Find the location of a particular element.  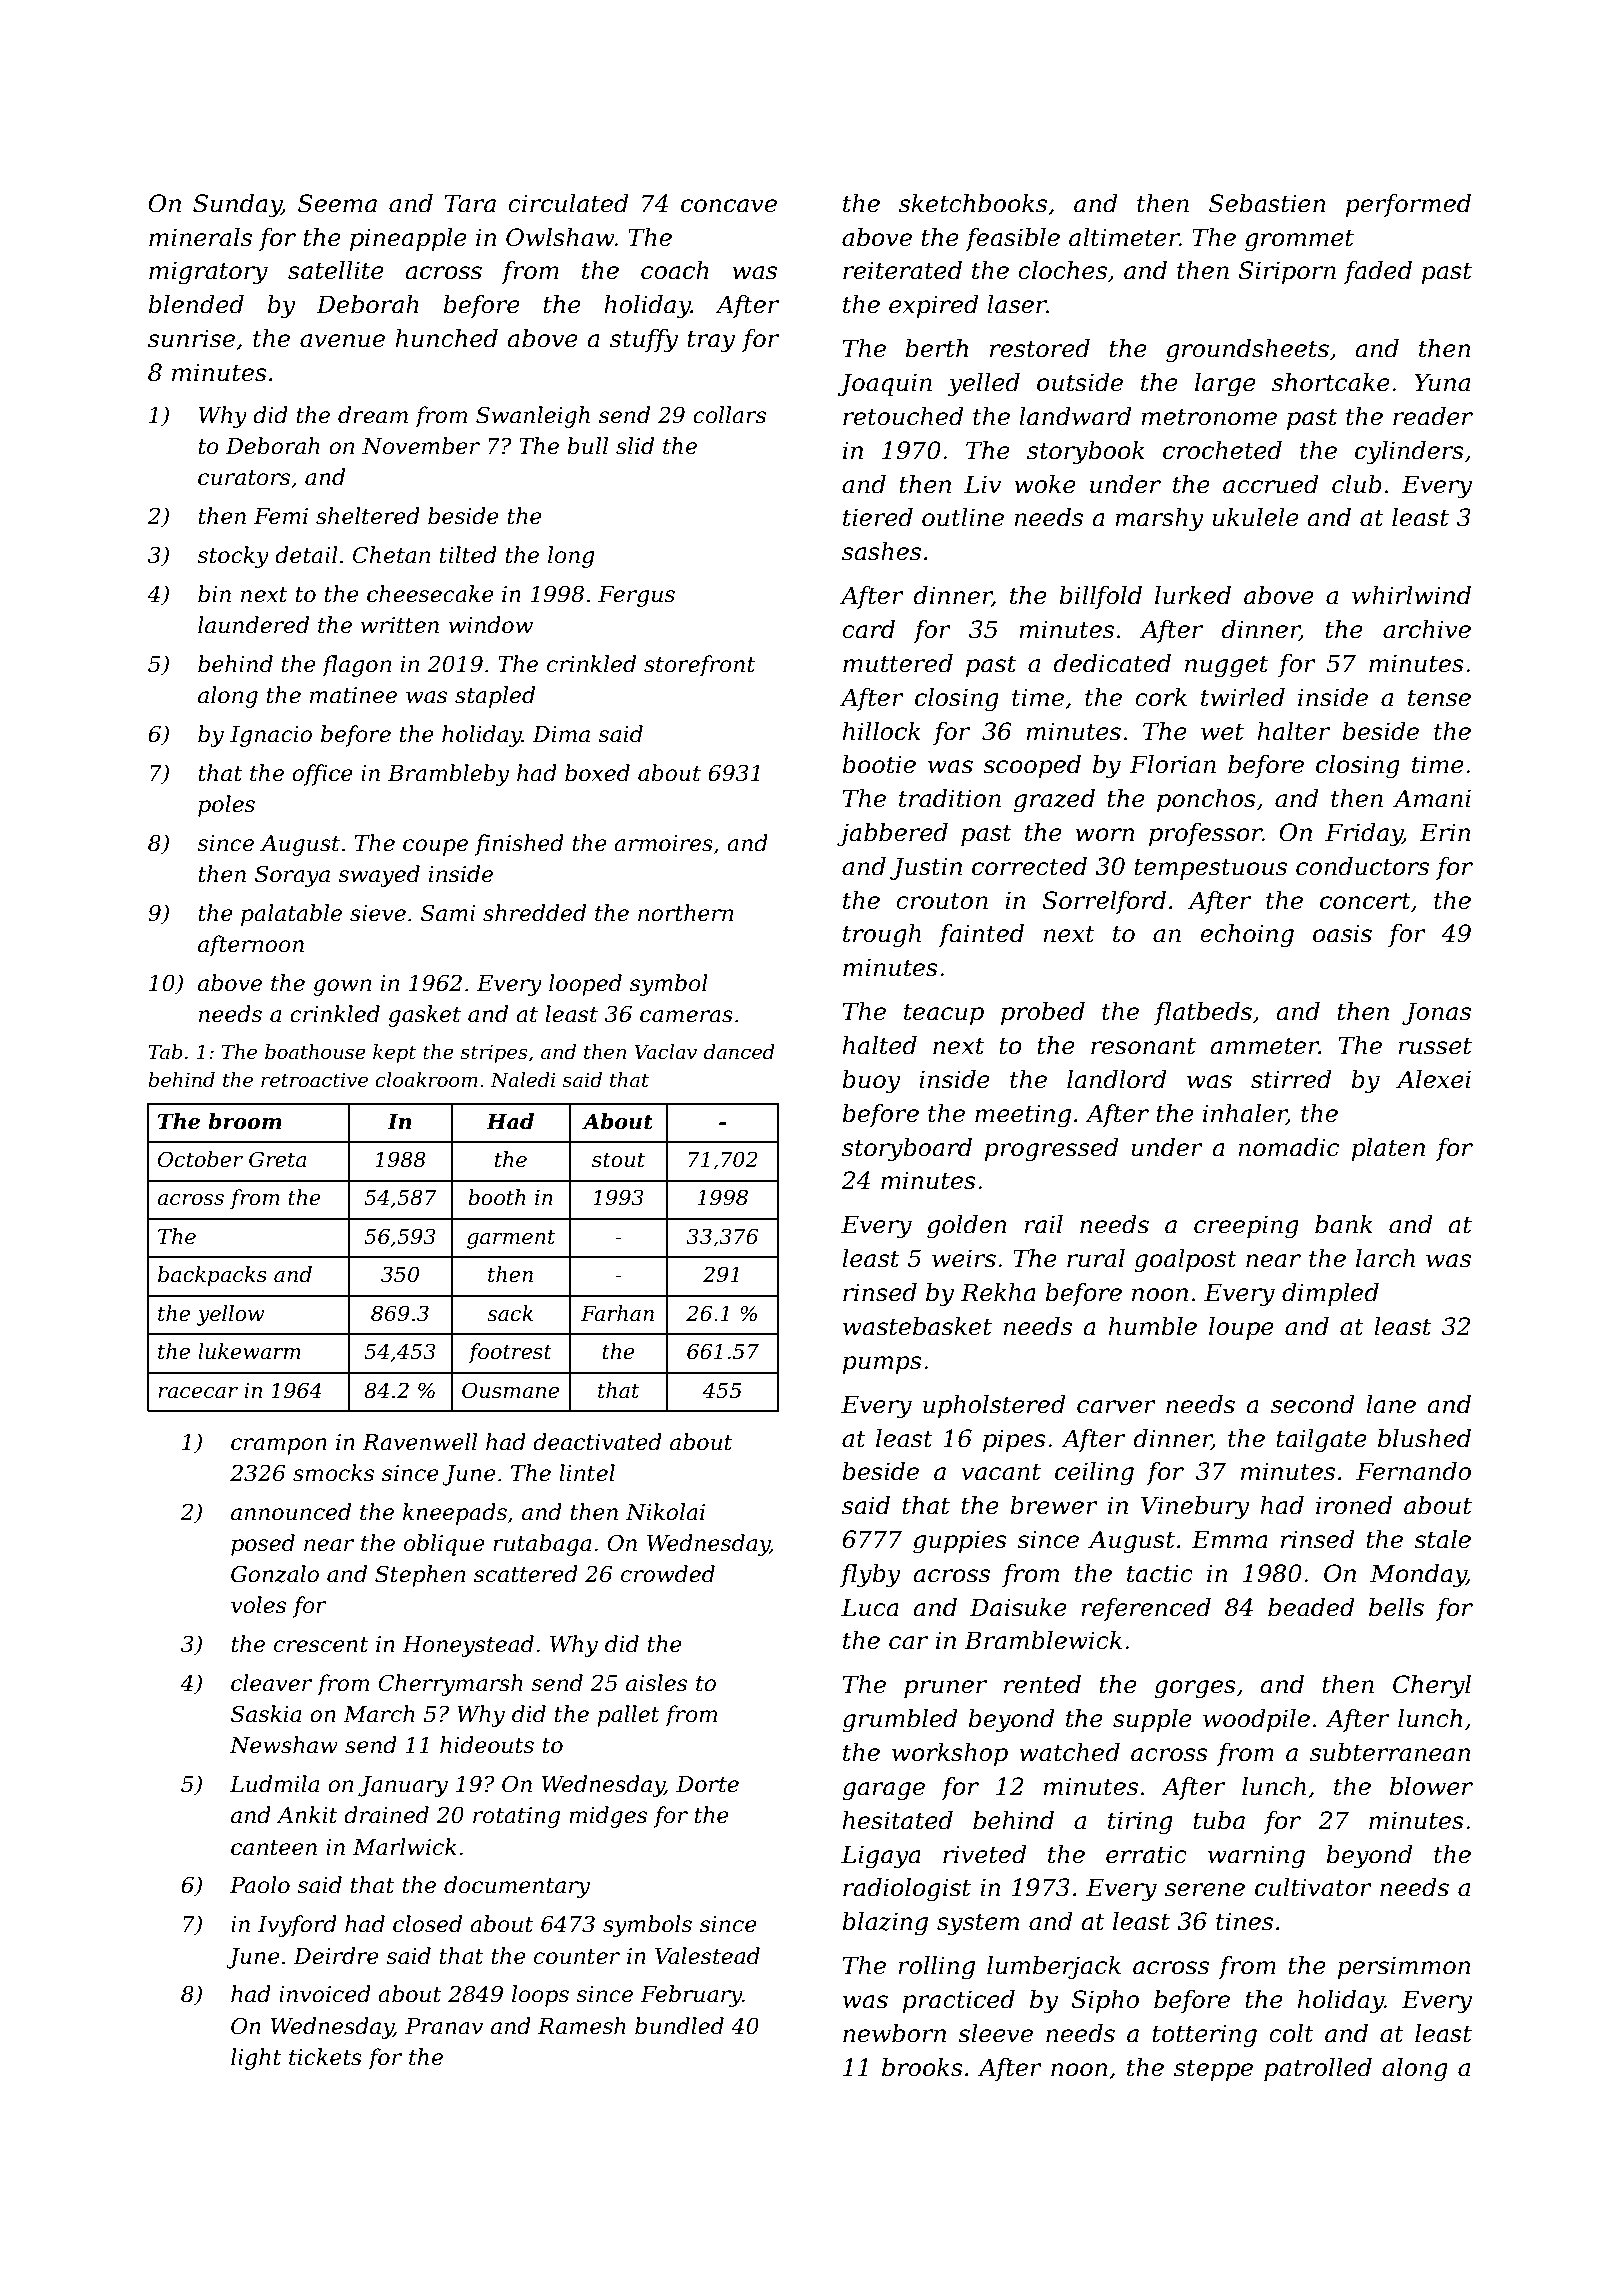

shortcake is located at coordinates (1331, 382).
